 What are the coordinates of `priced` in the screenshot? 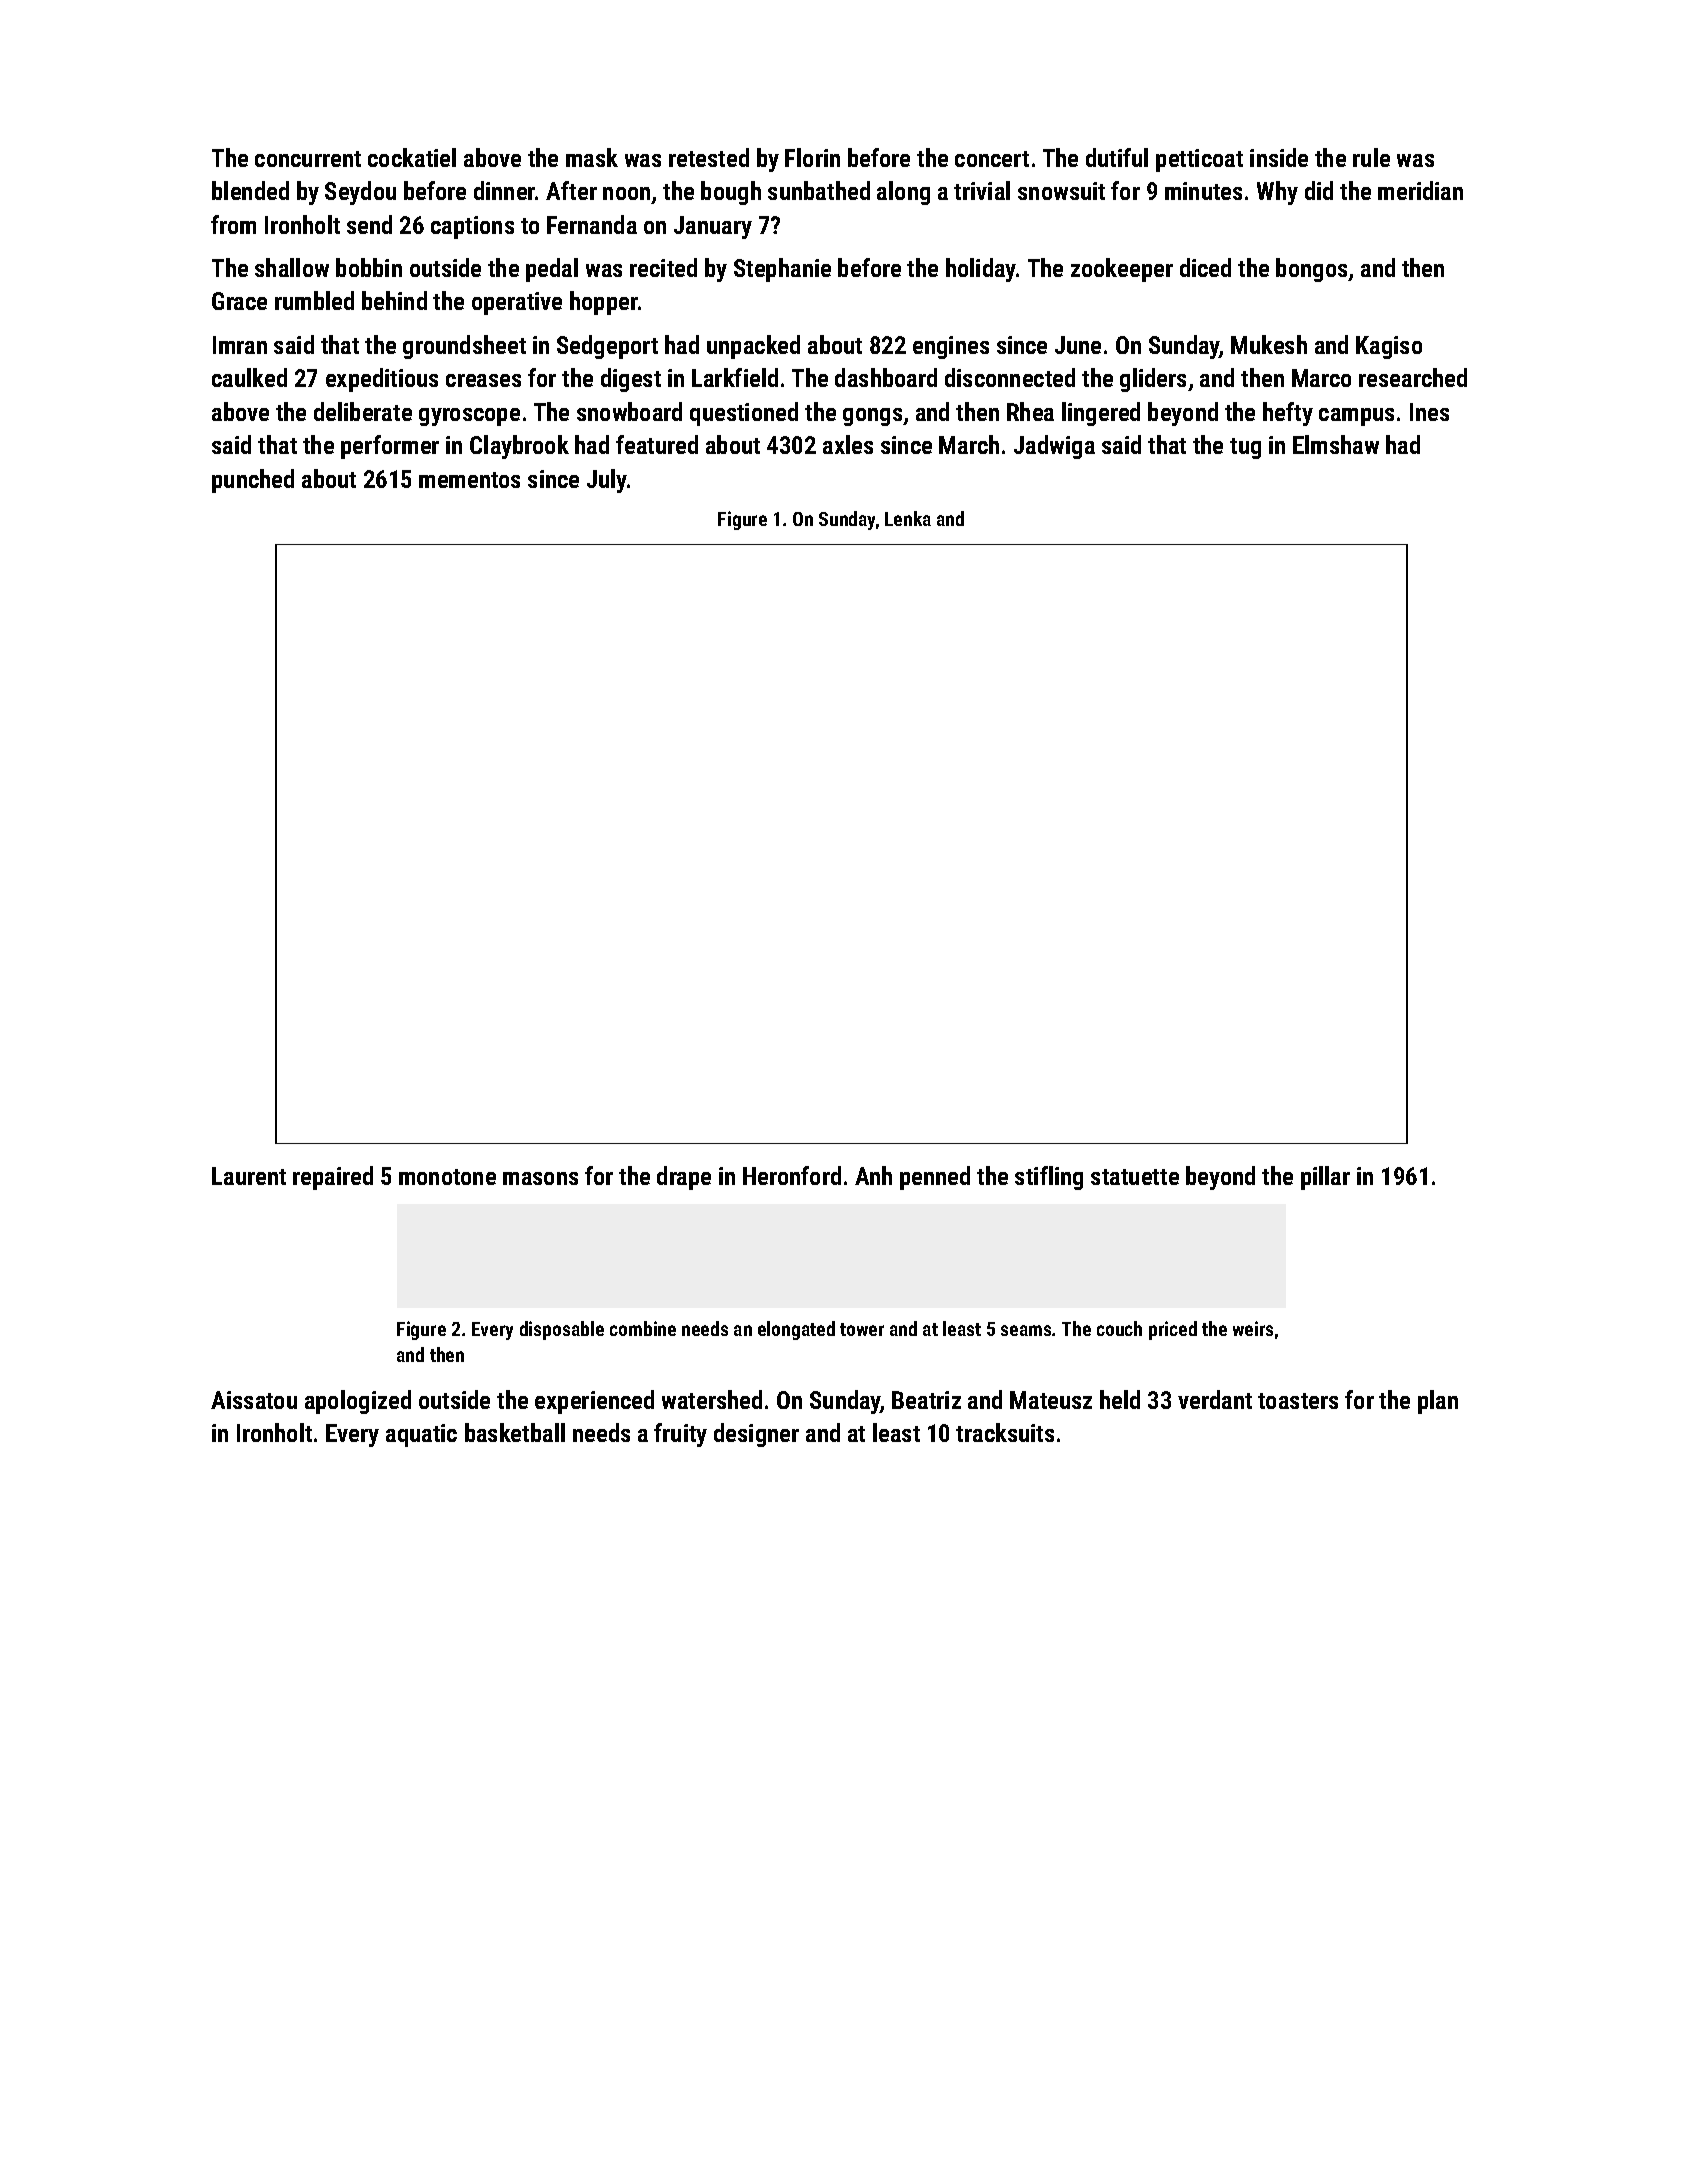 It's located at (1173, 1330).
